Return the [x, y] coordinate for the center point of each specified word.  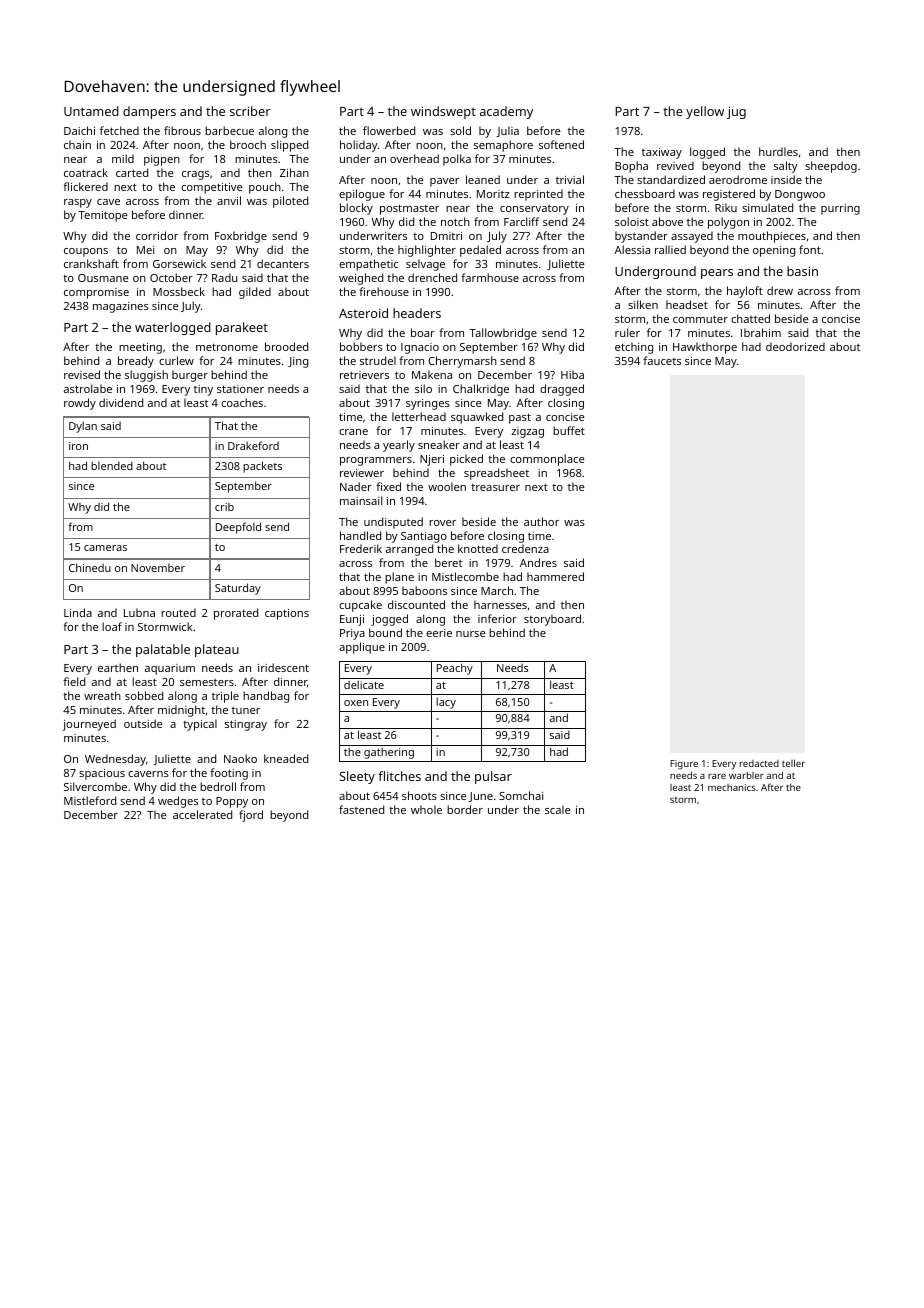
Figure [684, 765]
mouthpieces [772, 237]
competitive [211, 188]
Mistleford [90, 800]
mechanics [732, 787]
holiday [359, 146]
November [158, 568]
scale [557, 809]
